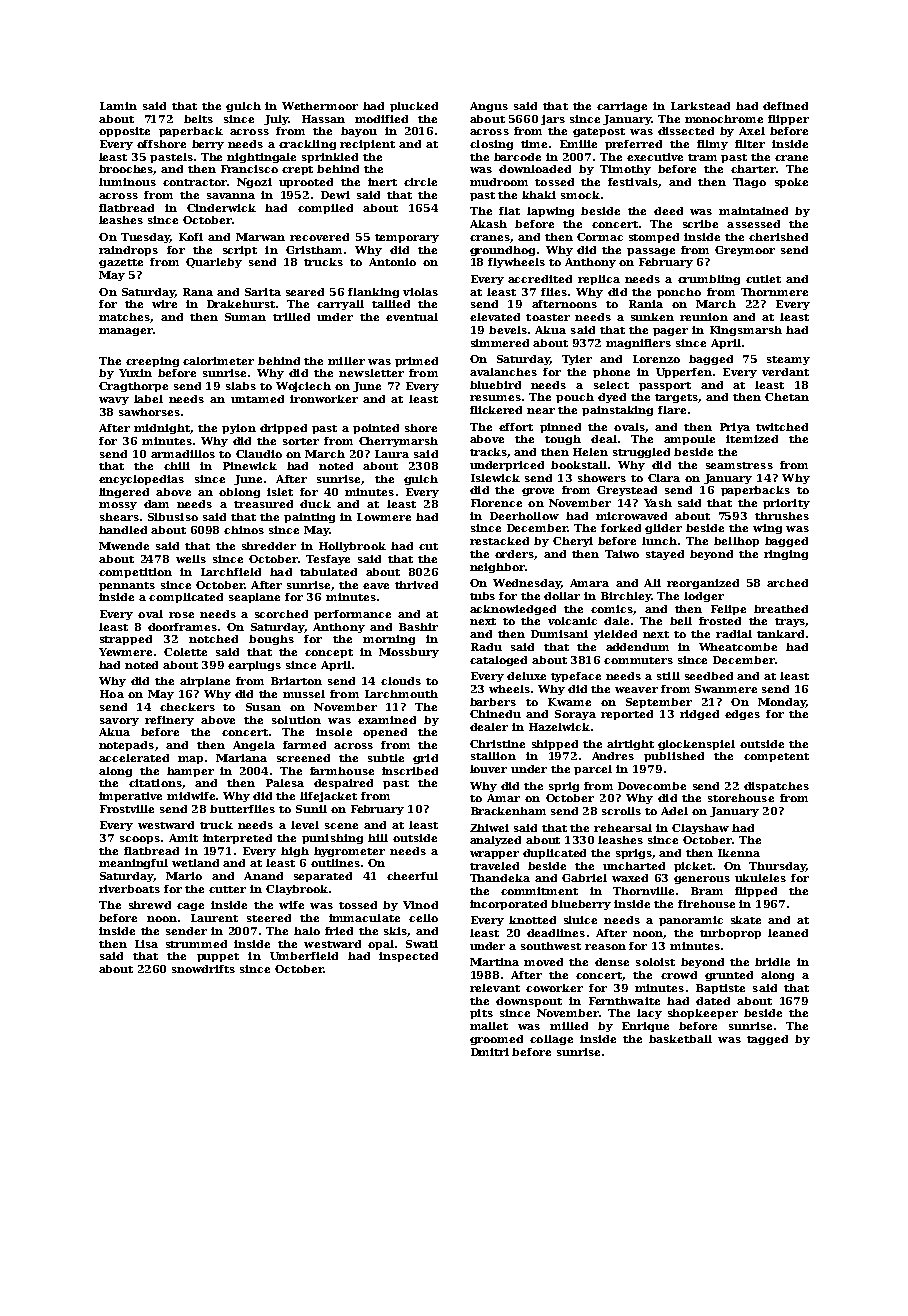 The width and height of the screenshot is (908, 1316). I want to click on steamy, so click(788, 360).
